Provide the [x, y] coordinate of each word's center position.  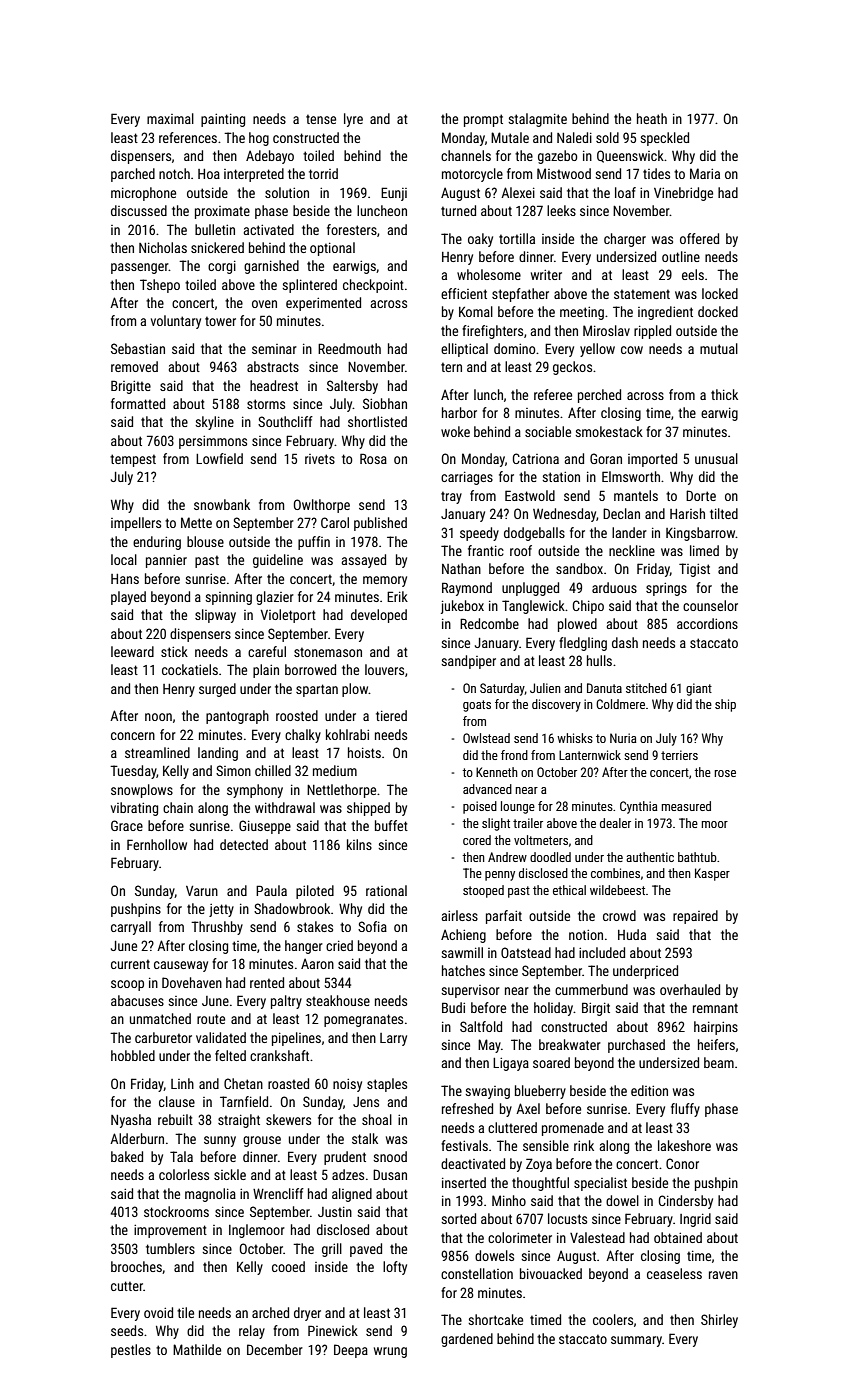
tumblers [170, 1248]
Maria [705, 173]
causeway [181, 966]
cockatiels [190, 669]
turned [458, 210]
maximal [170, 118]
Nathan [461, 568]
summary [636, 1341]
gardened [467, 1340]
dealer [615, 823]
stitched [646, 688]
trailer [528, 823]
